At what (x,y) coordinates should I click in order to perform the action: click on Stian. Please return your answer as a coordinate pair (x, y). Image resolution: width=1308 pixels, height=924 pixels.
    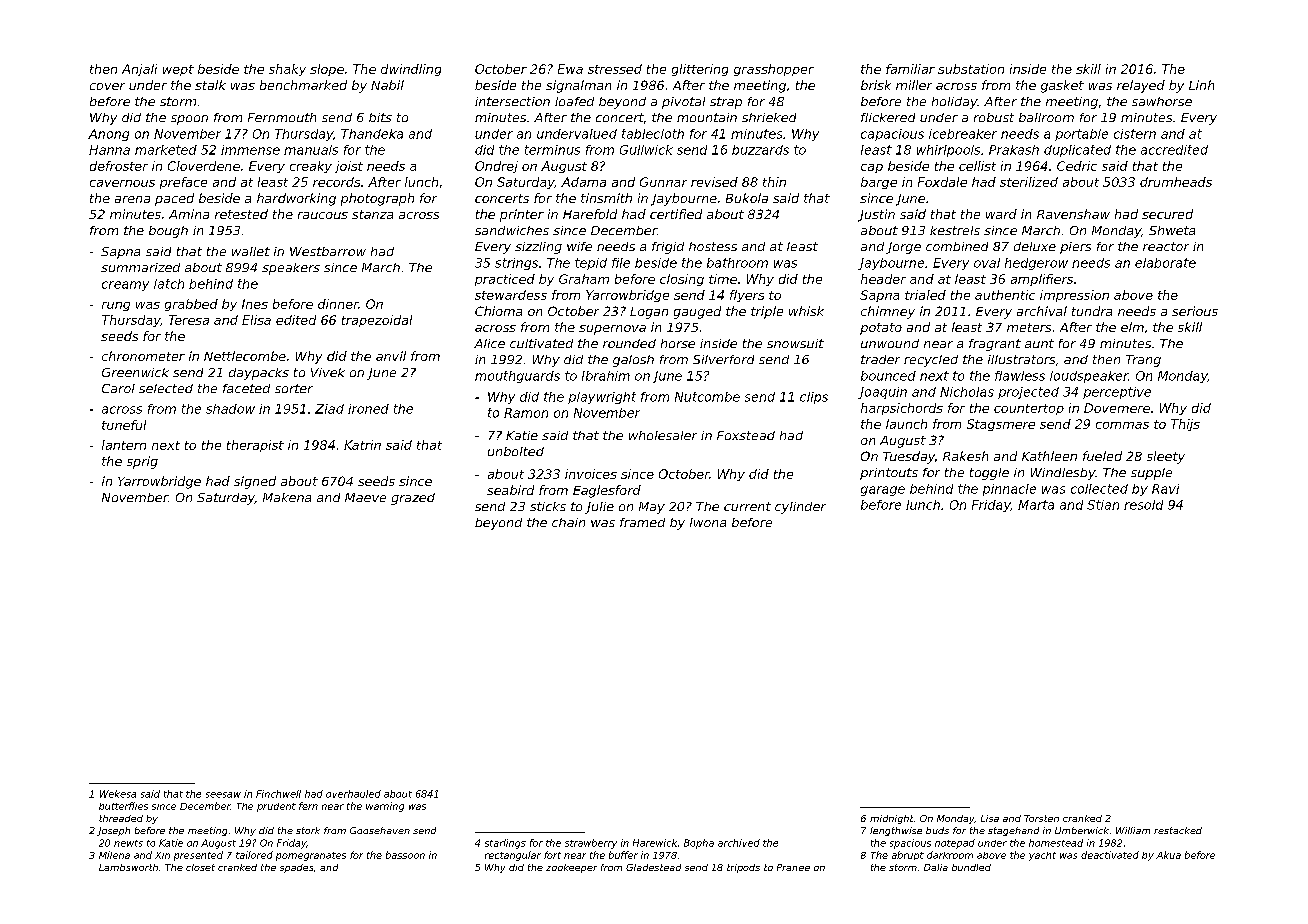
    Looking at the image, I should click on (1103, 505).
